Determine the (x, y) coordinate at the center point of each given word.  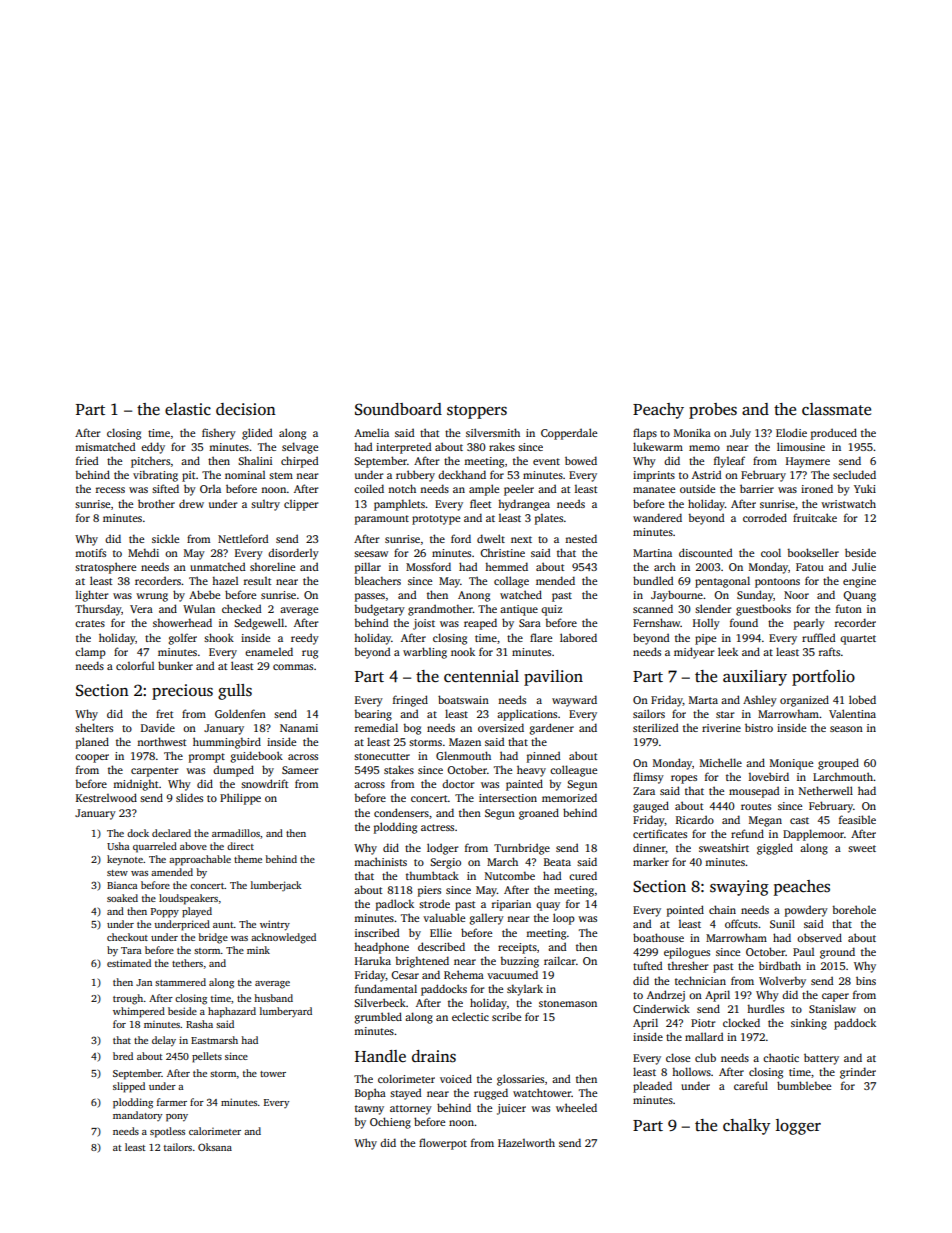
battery (821, 1059)
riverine (721, 728)
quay (548, 906)
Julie (864, 566)
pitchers (150, 462)
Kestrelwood (106, 797)
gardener (551, 729)
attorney (411, 1110)
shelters (94, 727)
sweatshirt (724, 847)
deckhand (462, 474)
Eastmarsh (214, 1040)
